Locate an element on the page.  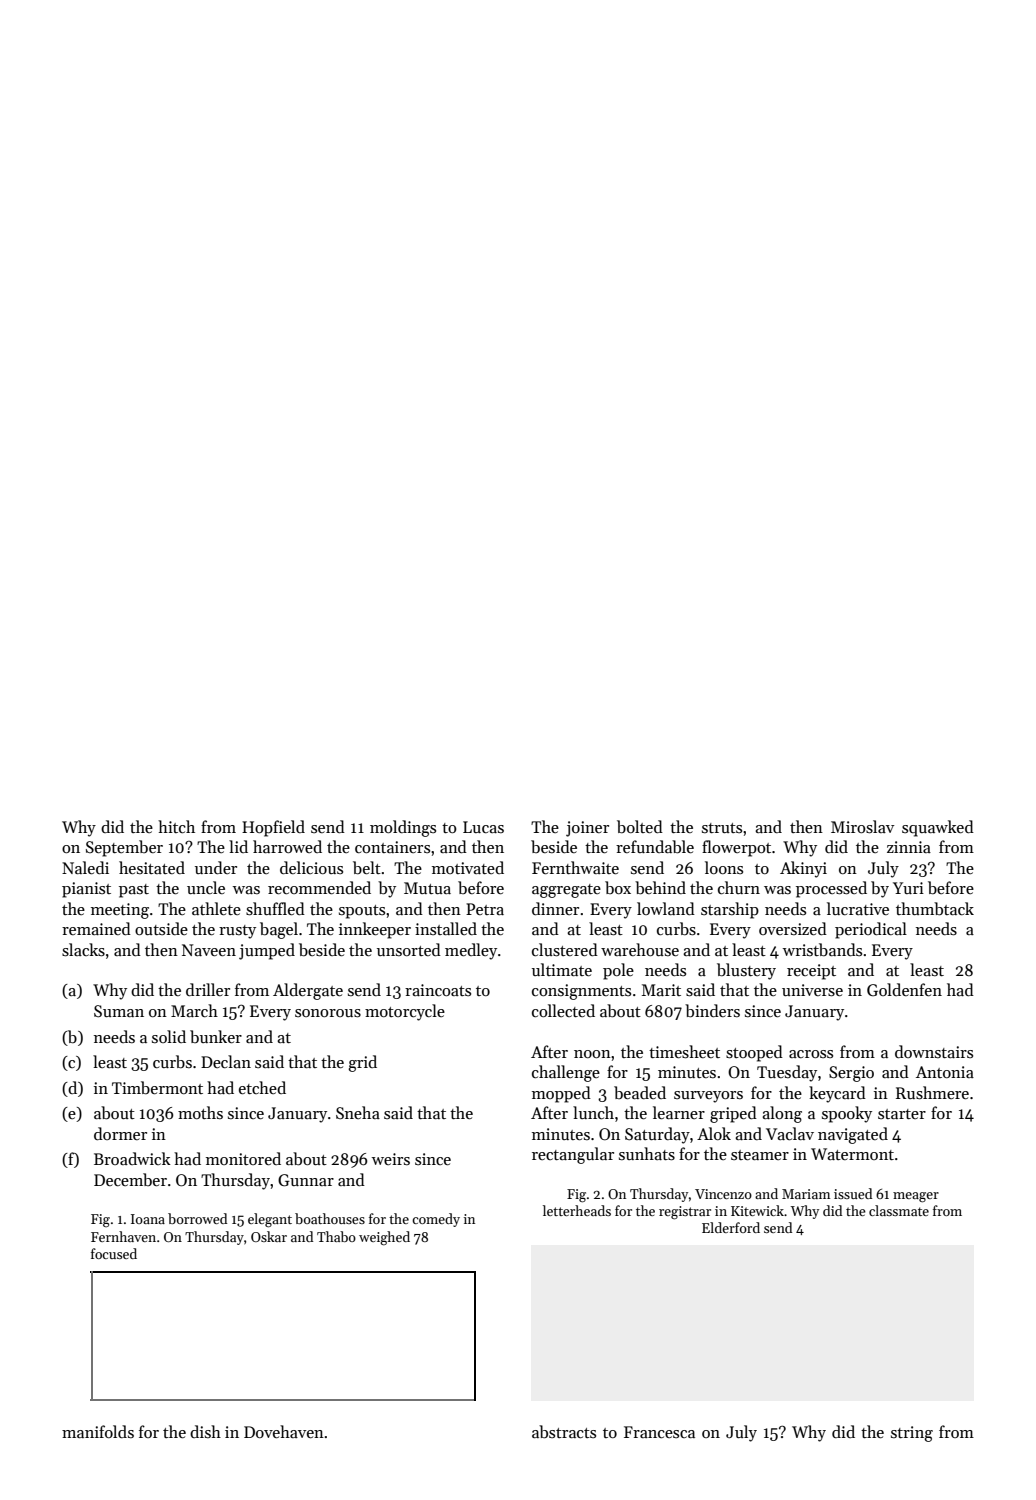
September is located at coordinates (124, 848).
